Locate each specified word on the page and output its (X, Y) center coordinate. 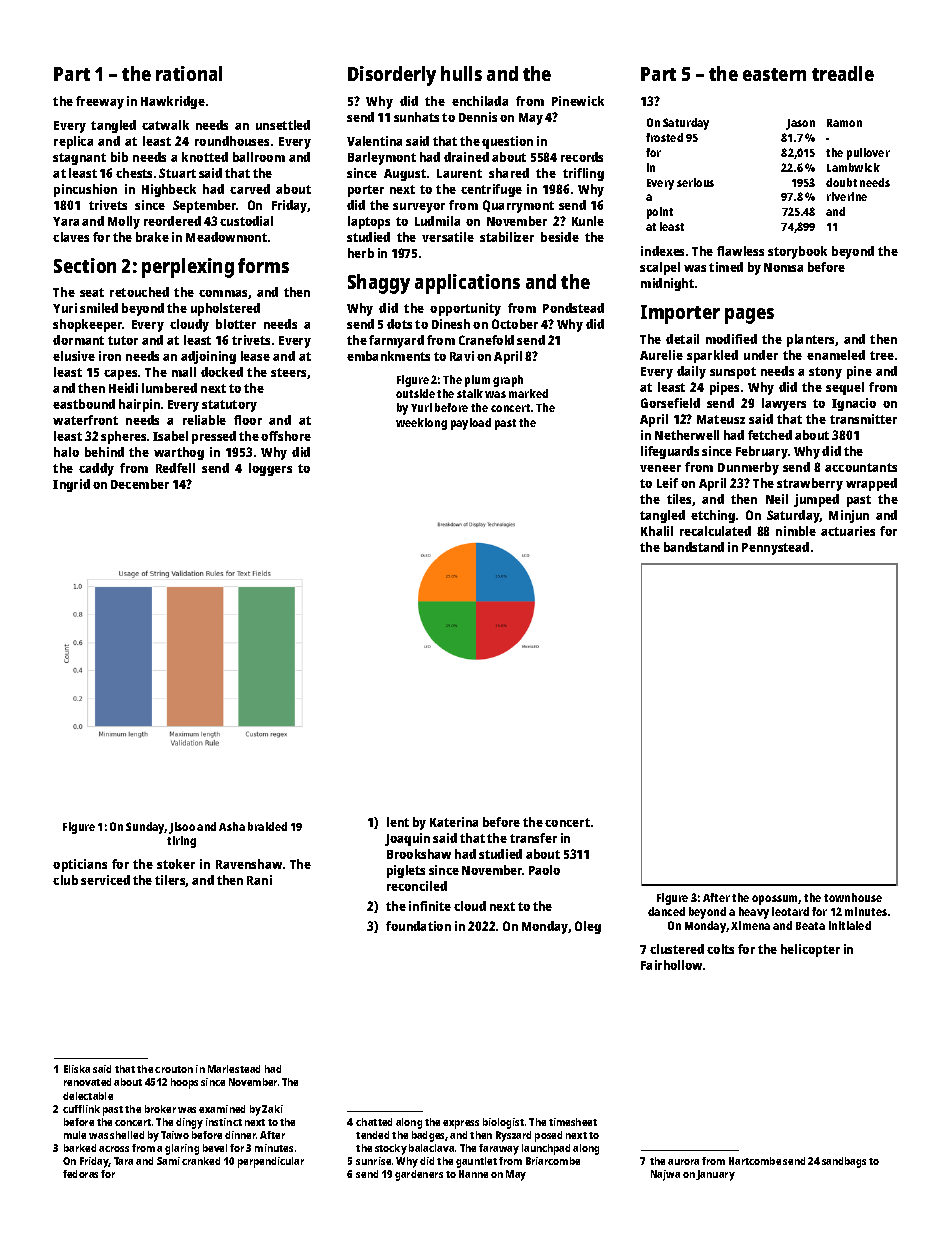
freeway (100, 102)
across (114, 1149)
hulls (461, 73)
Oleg (588, 927)
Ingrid (71, 485)
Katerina (454, 822)
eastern (774, 74)
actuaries (848, 531)
